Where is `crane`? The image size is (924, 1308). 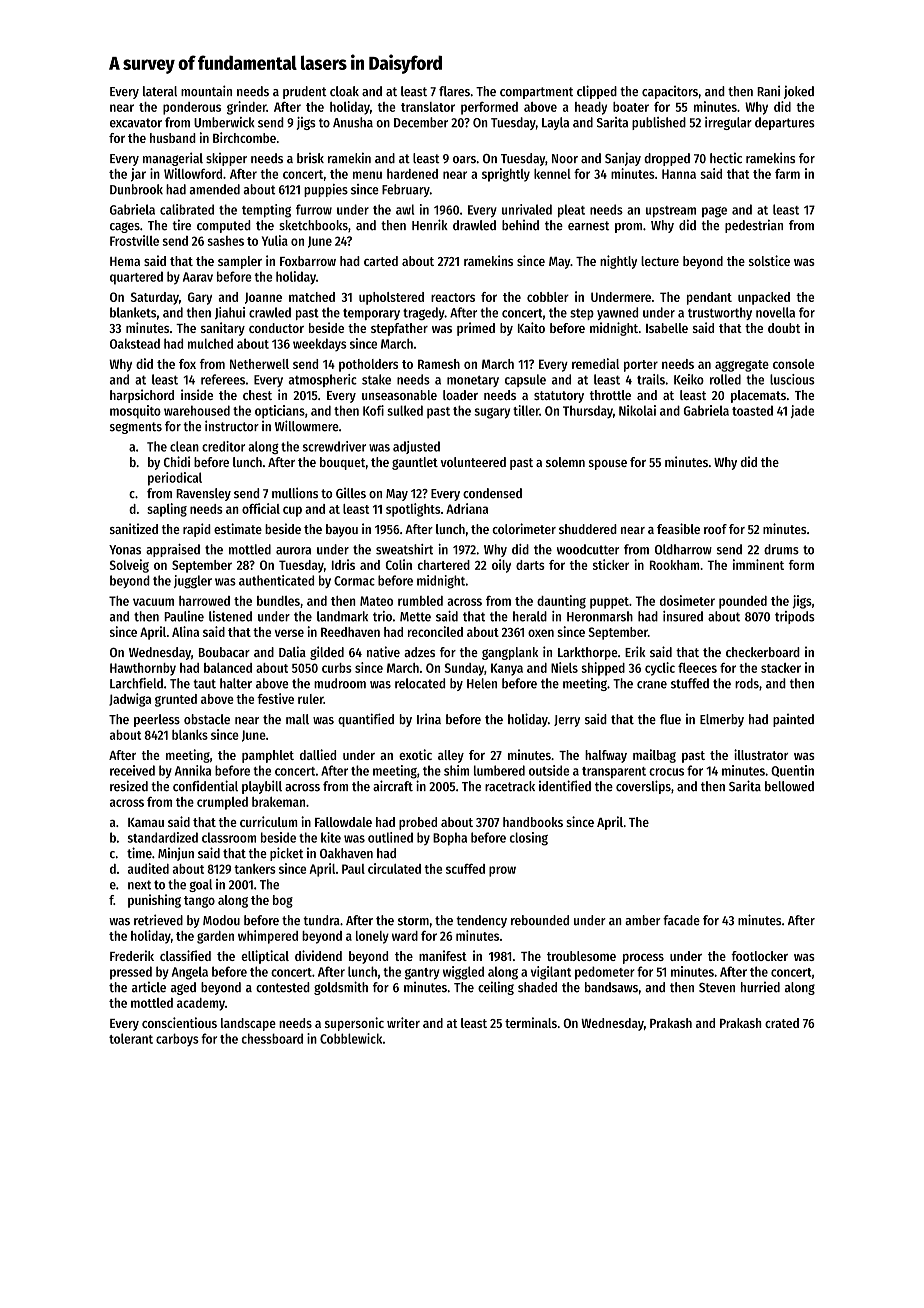 crane is located at coordinates (652, 685).
